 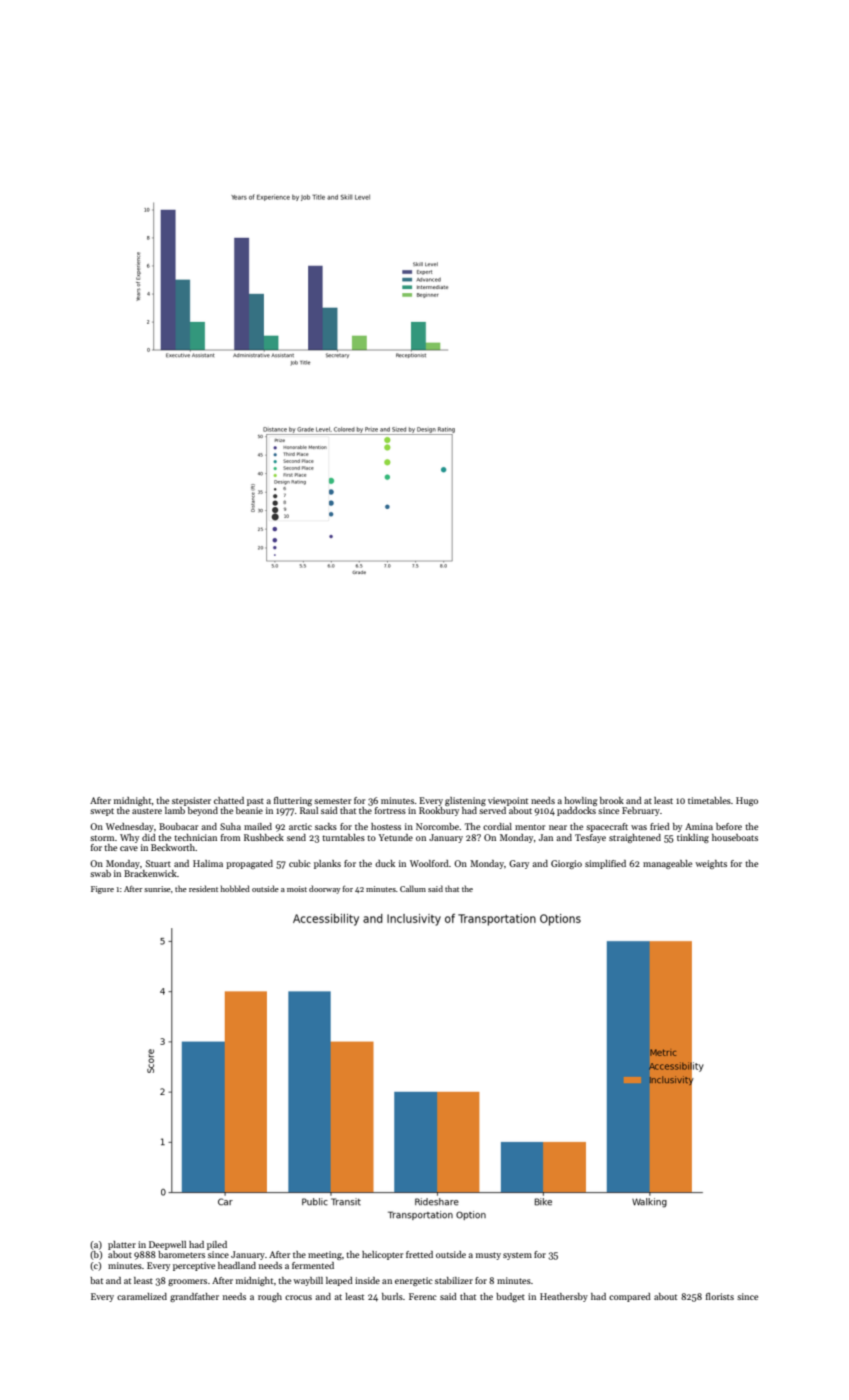 I want to click on piled, so click(x=217, y=1245).
